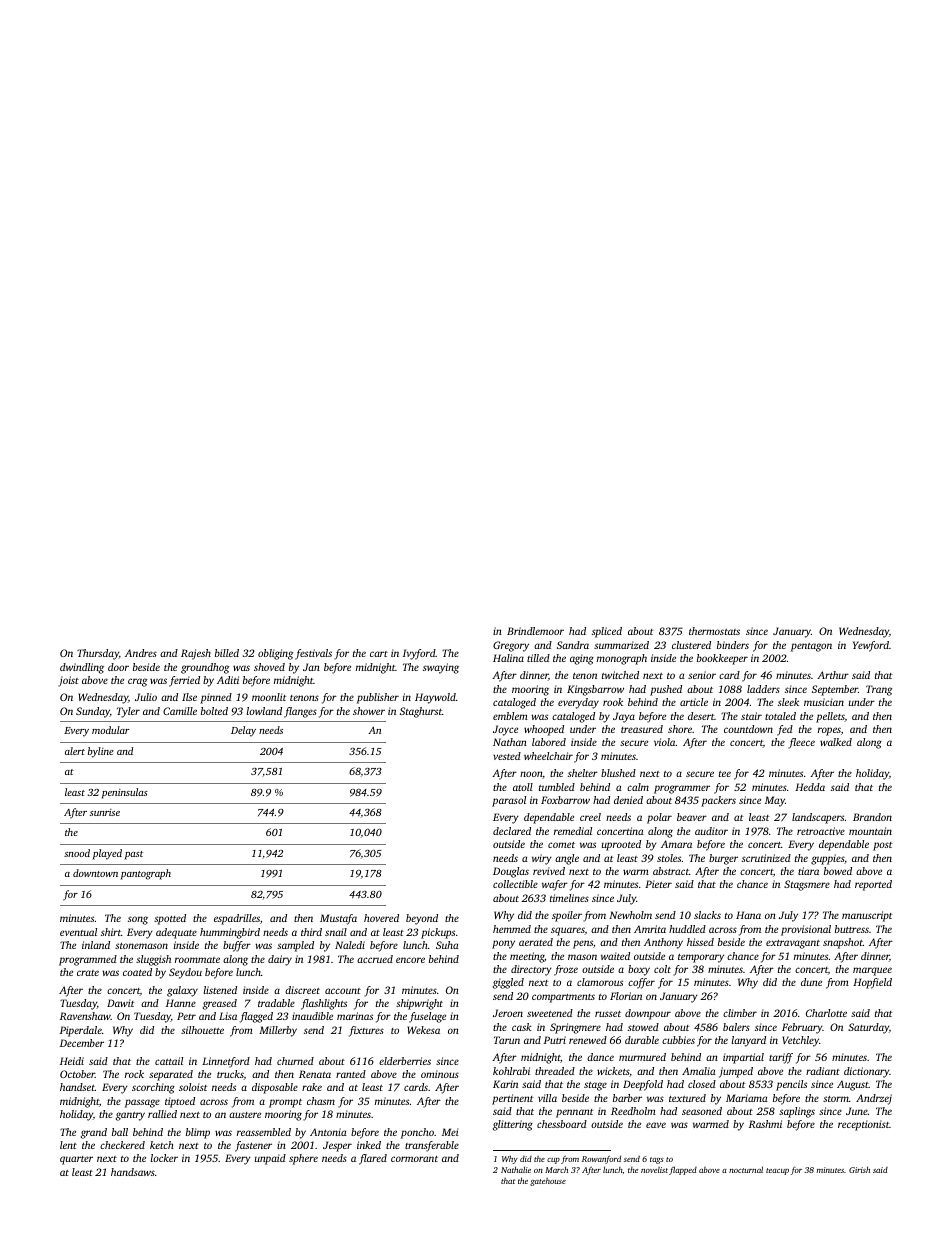  Describe the element at coordinates (836, 742) in the screenshot. I see `walked` at that location.
